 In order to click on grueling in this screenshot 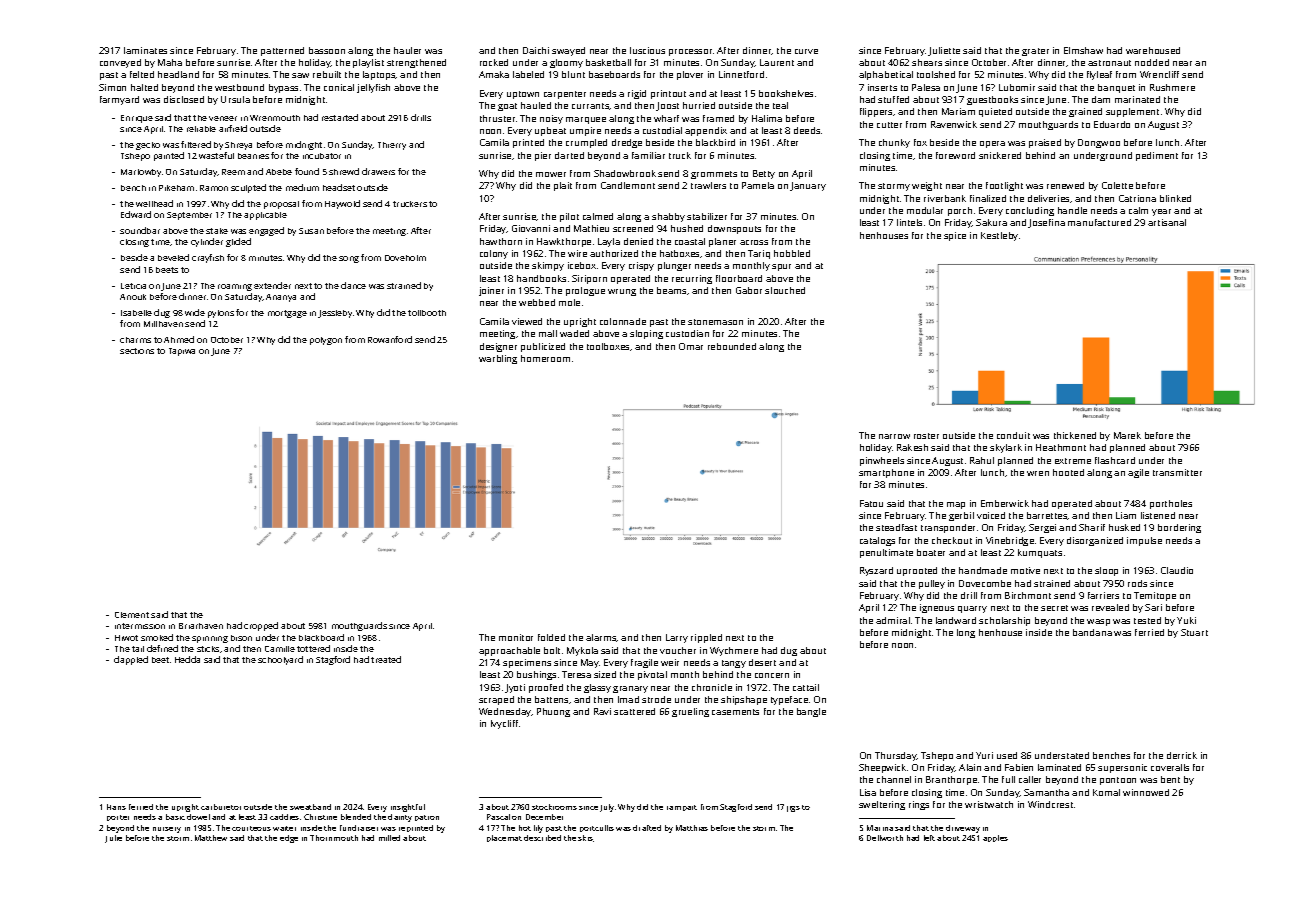, I will do `click(690, 712)`.
